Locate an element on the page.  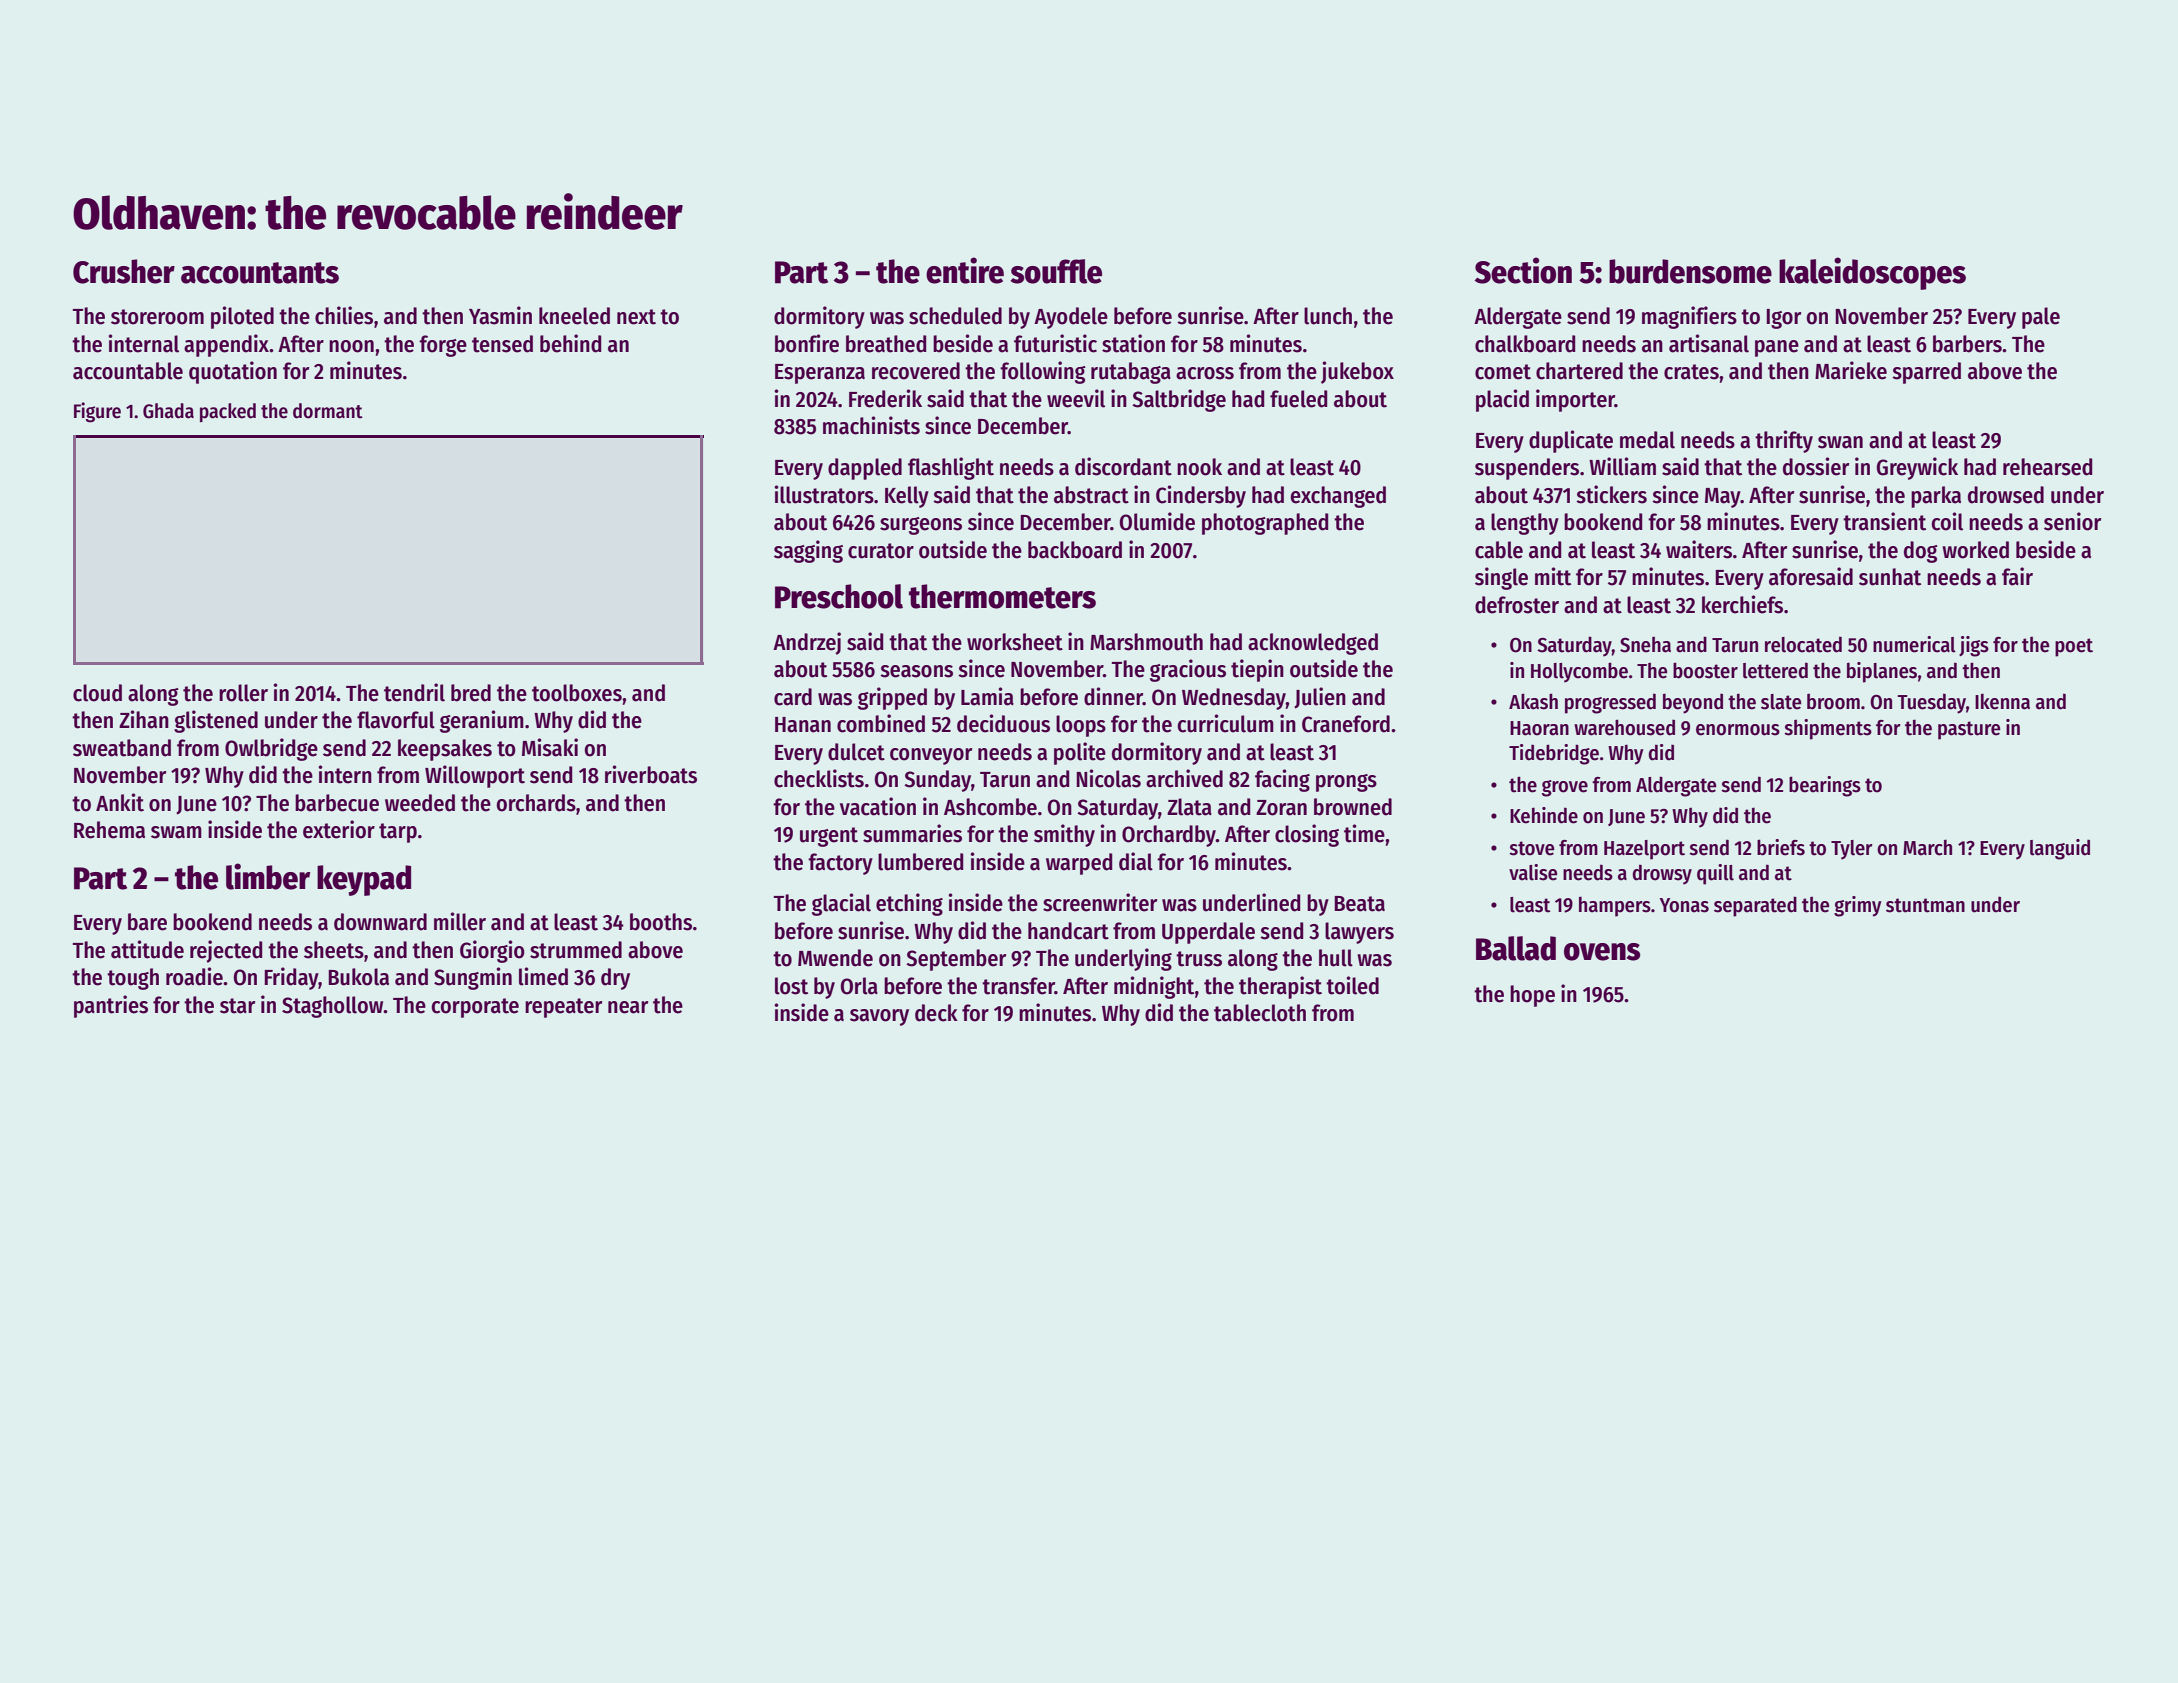
packed is located at coordinates (228, 412).
